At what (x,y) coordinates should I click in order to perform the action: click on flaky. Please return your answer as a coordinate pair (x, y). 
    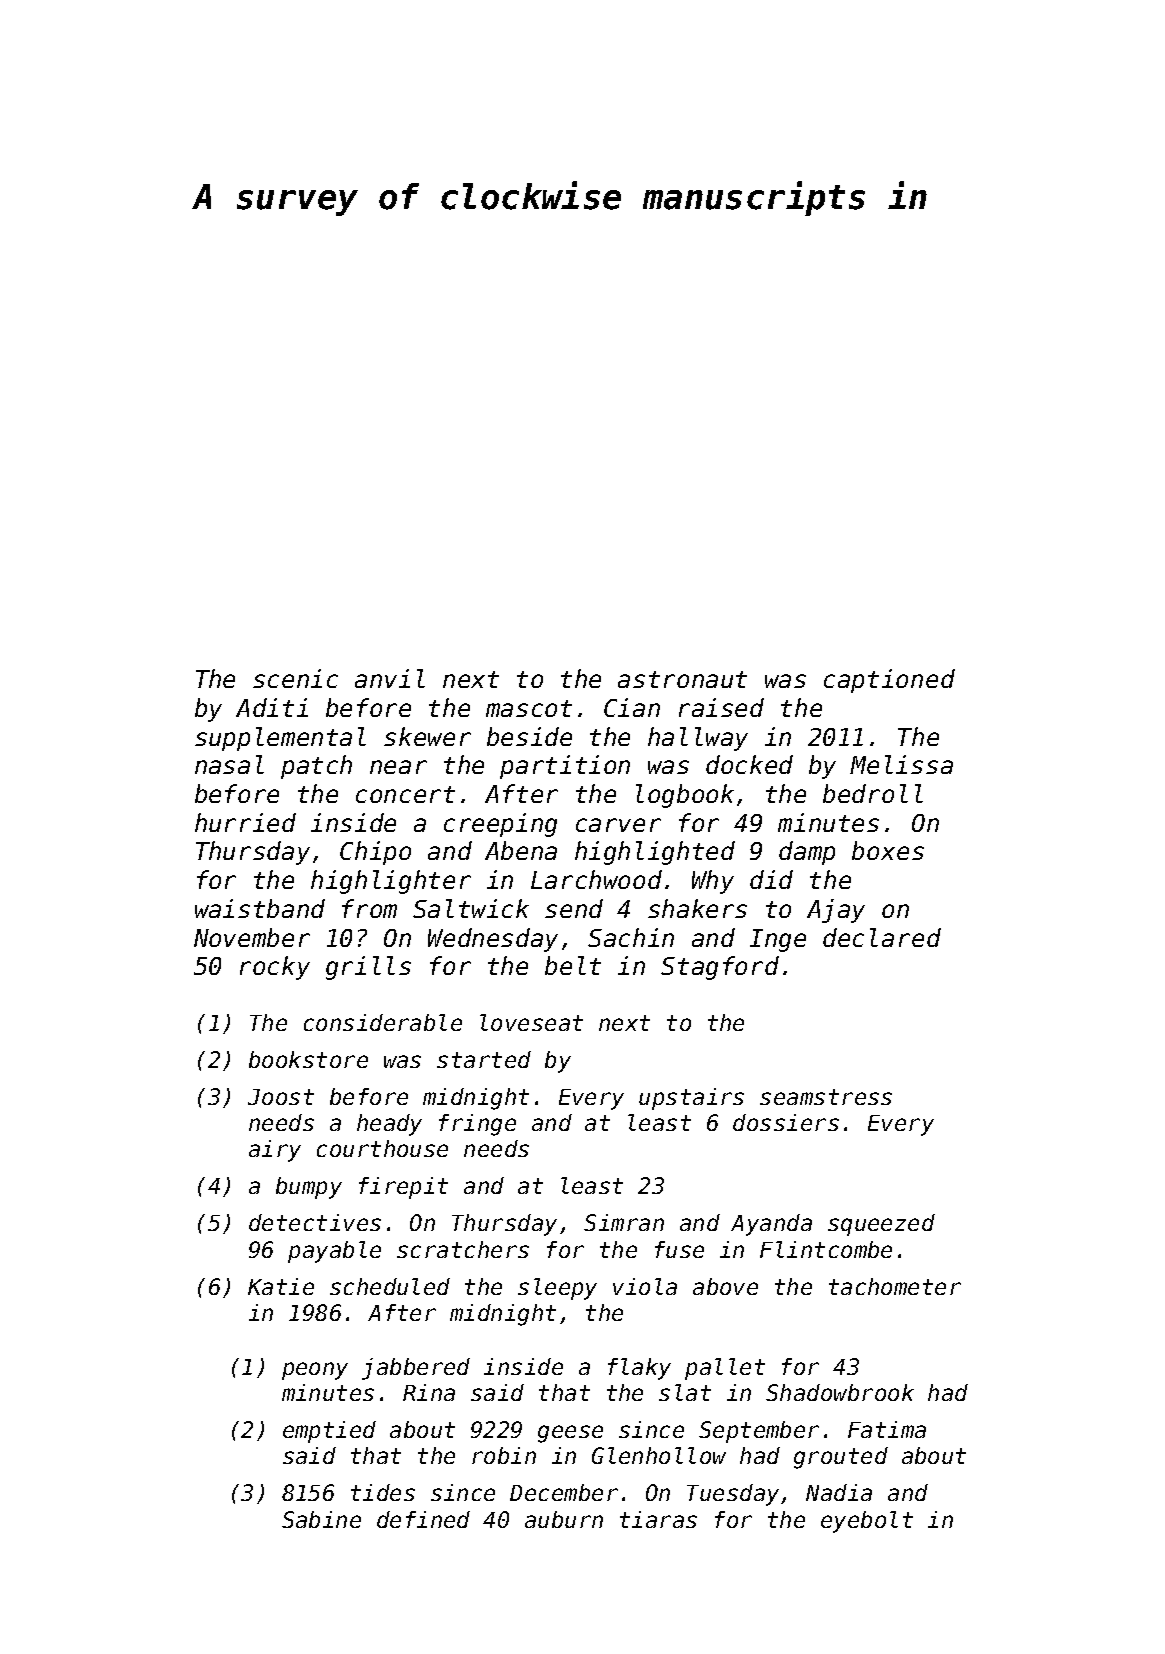
    Looking at the image, I should click on (639, 1369).
